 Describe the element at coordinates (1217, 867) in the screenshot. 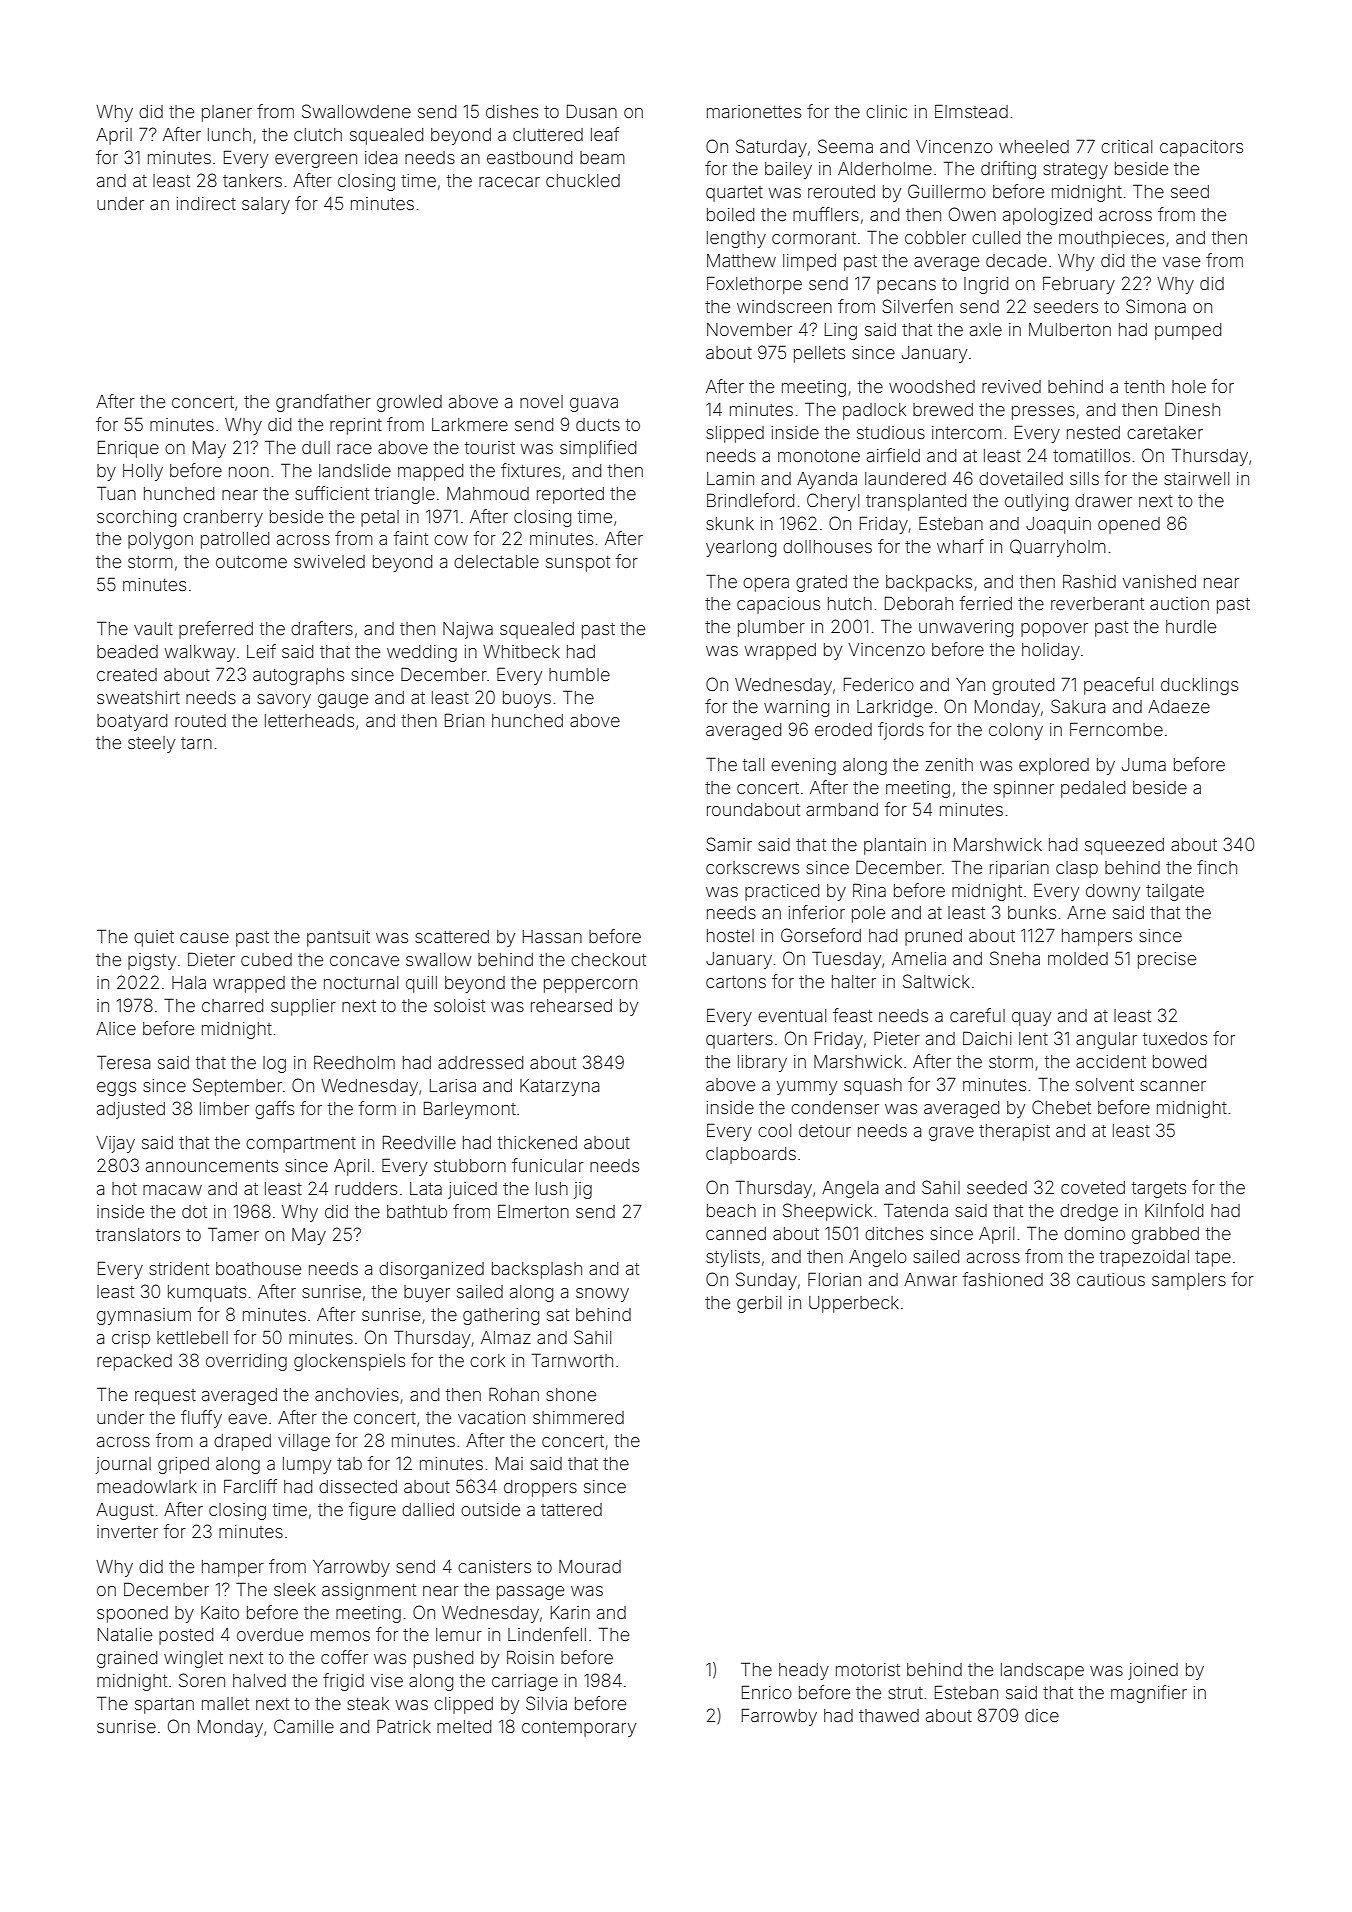

I see `finch` at that location.
